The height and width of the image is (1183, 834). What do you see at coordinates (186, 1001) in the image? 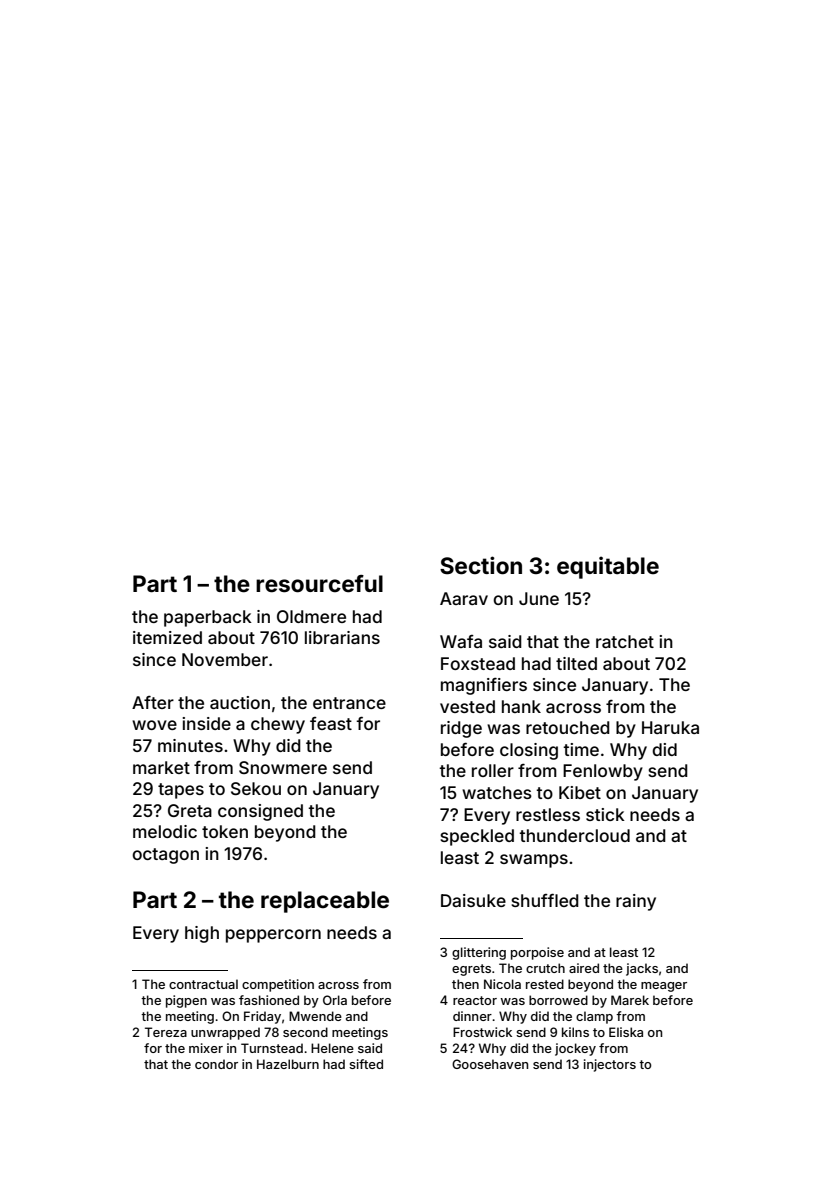
I see `pigpen` at bounding box center [186, 1001].
